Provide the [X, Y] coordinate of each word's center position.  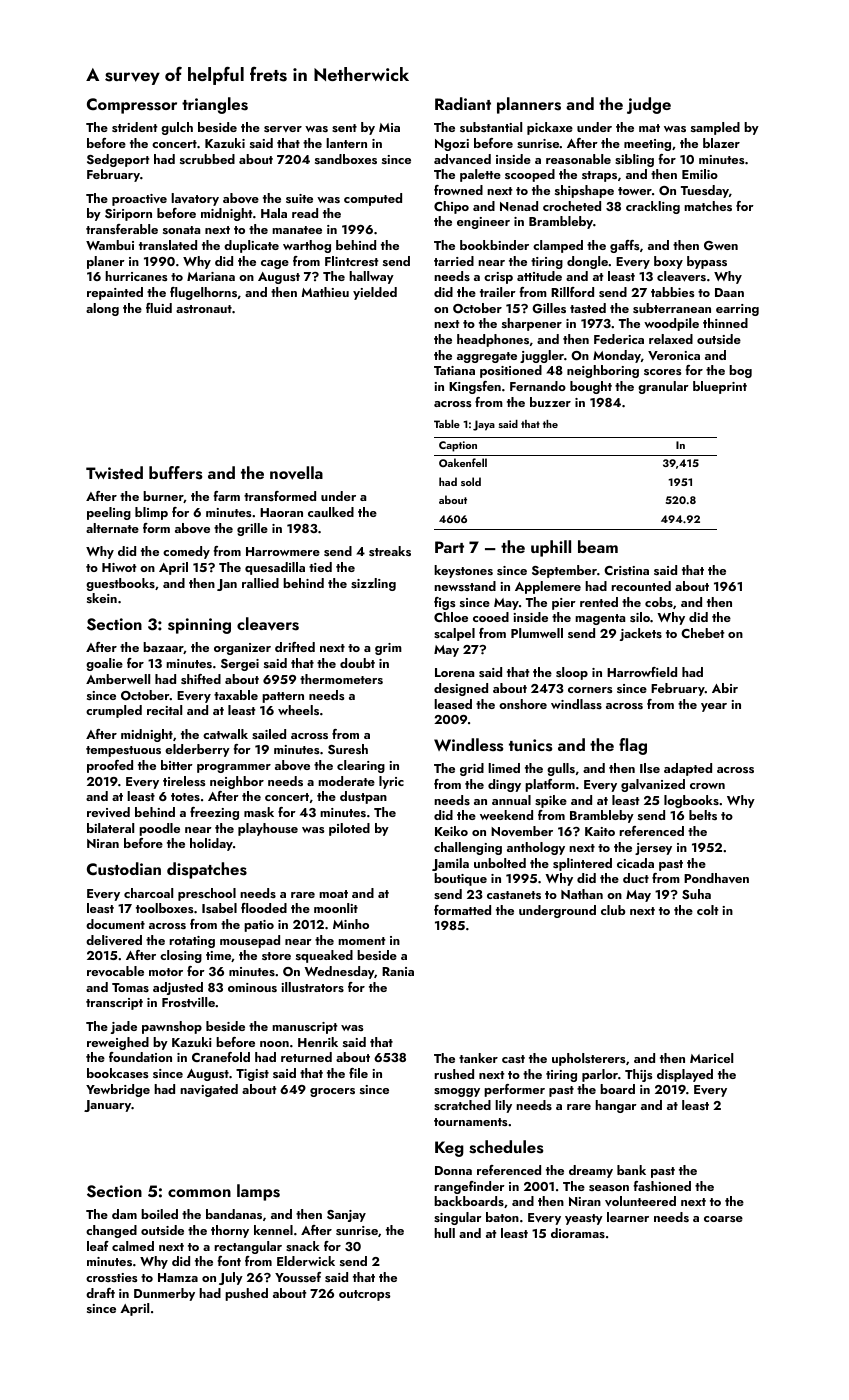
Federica [619, 339]
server [283, 129]
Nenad [519, 206]
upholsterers [589, 1059]
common [199, 1193]
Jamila [450, 864]
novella [296, 473]
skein [102, 598]
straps [599, 176]
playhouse [268, 829]
